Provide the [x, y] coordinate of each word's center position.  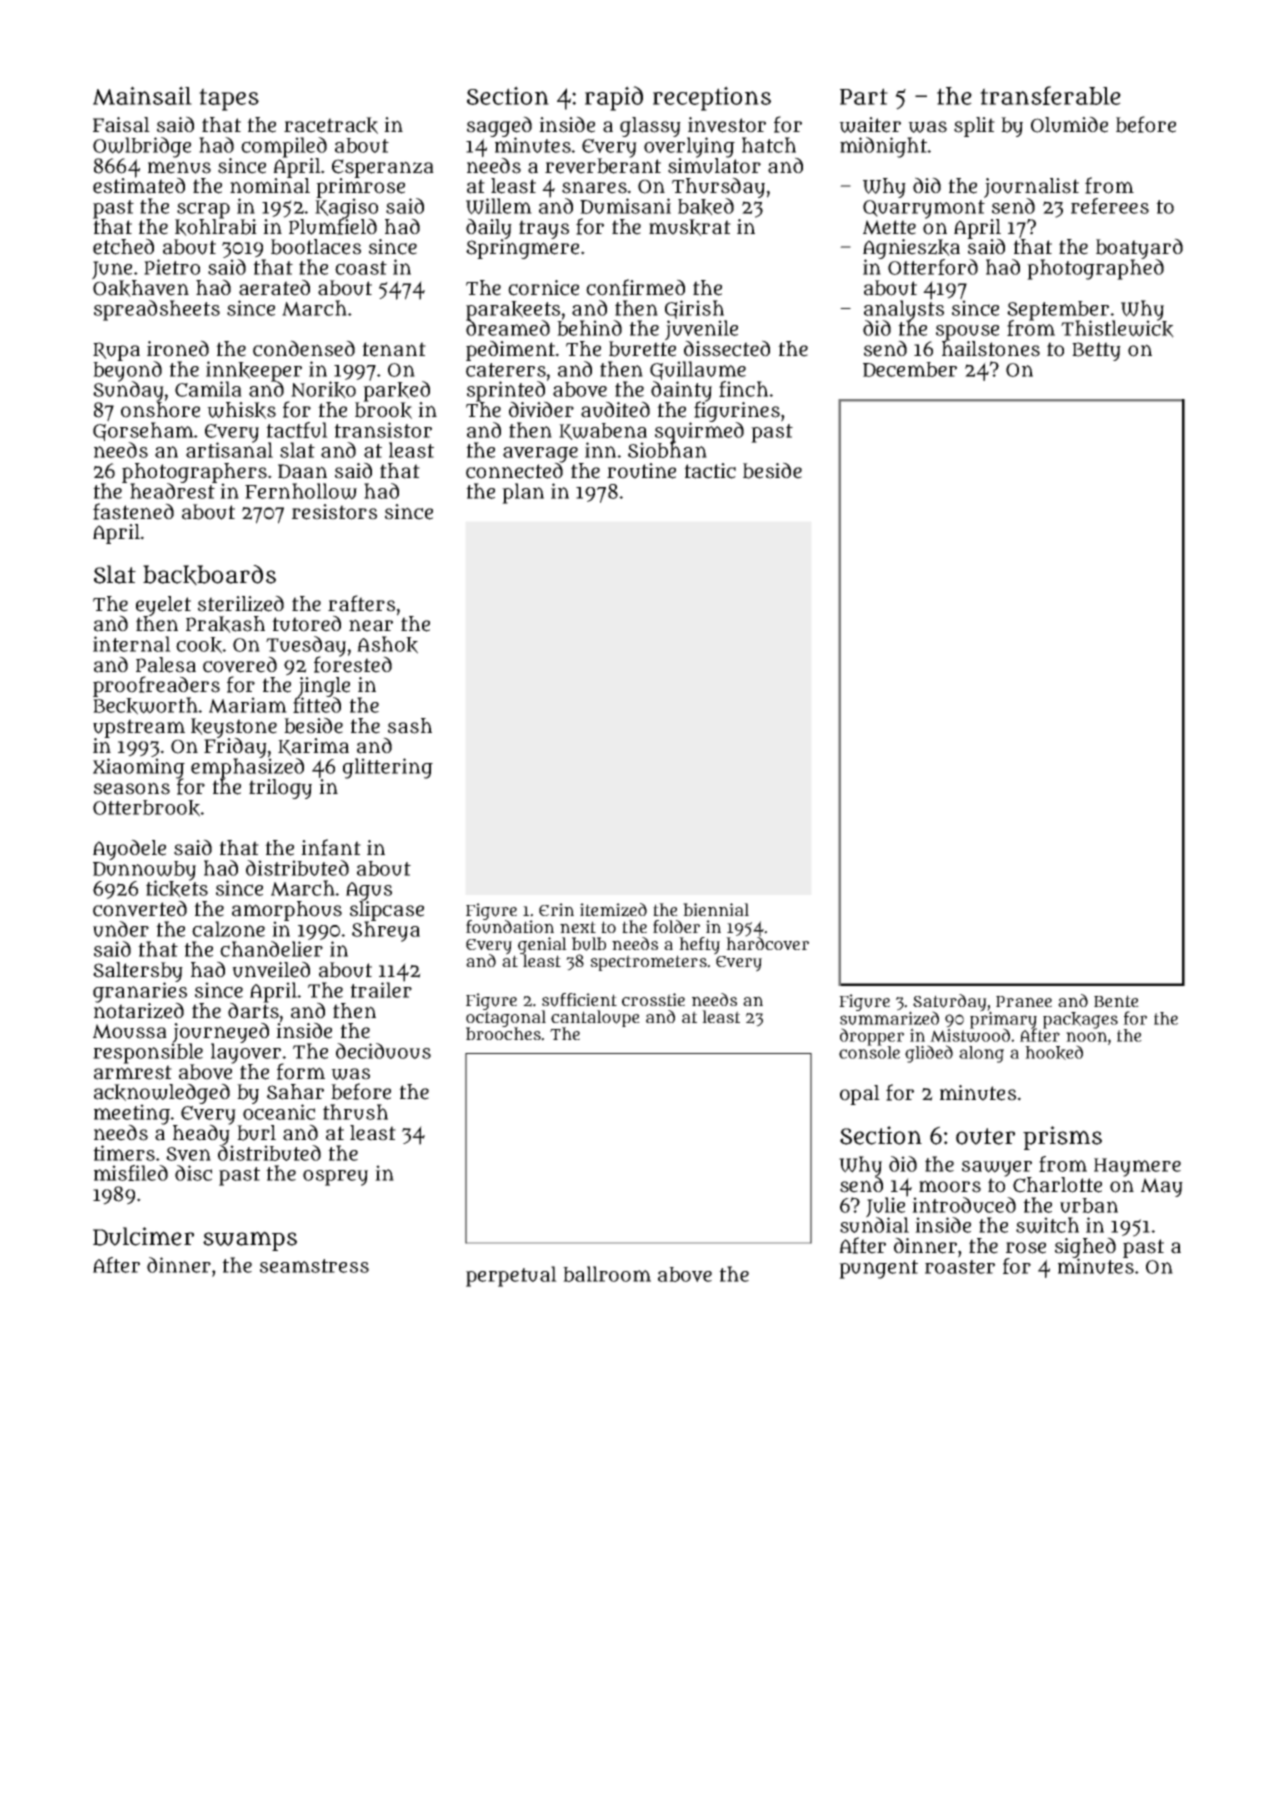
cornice [543, 288]
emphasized [247, 768]
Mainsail [142, 95]
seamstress [314, 1266]
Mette [889, 227]
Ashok [387, 645]
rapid [614, 98]
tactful [297, 430]
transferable [1050, 95]
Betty [1096, 351]
